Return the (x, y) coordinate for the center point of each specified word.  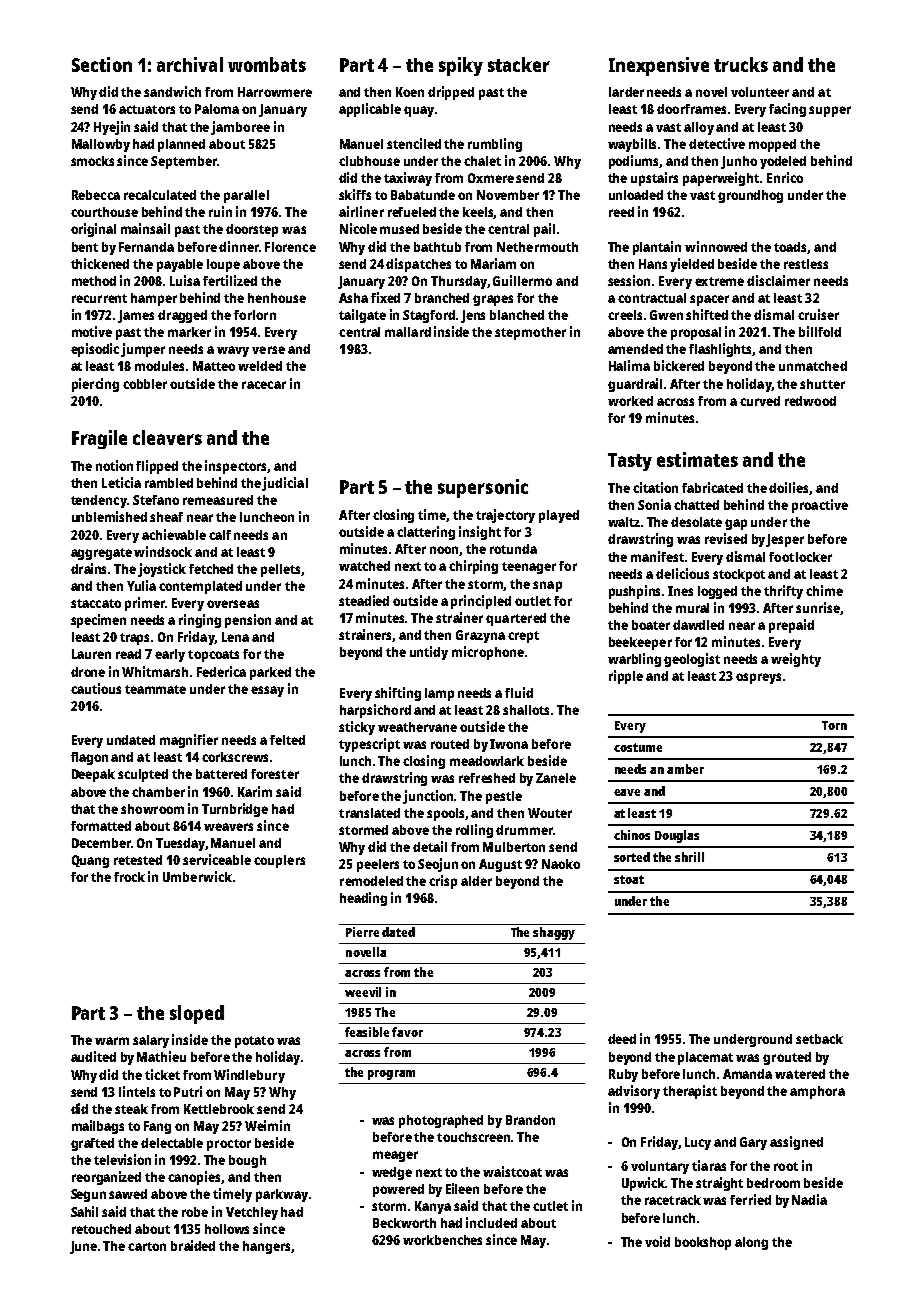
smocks (92, 161)
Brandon (530, 1120)
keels (478, 213)
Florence (290, 247)
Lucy (698, 1143)
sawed (128, 1194)
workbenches (442, 1240)
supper (830, 111)
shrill (689, 857)
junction (428, 797)
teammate (155, 689)
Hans (653, 264)
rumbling (495, 145)
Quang (90, 861)
